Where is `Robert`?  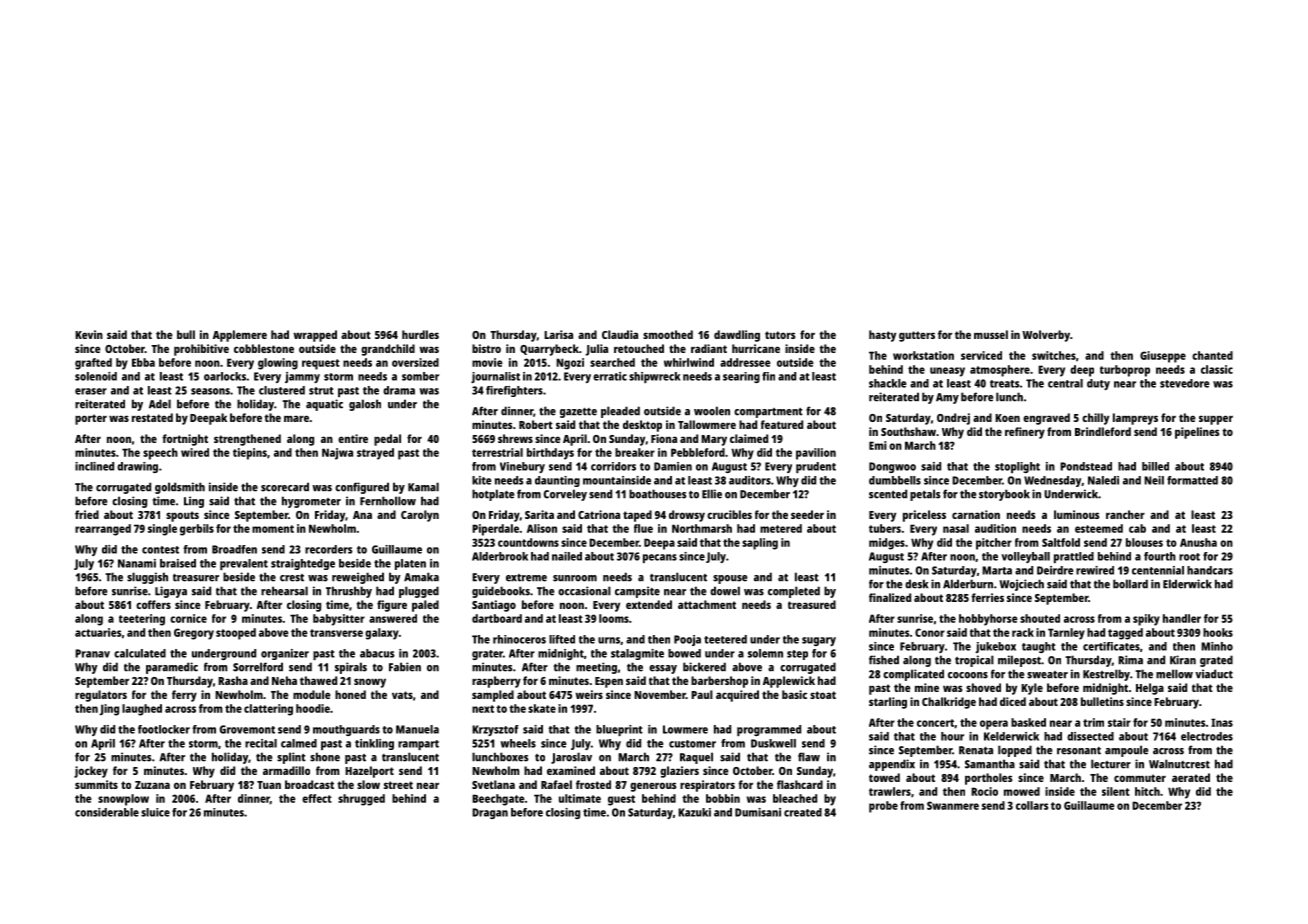 Robert is located at coordinates (536, 424).
